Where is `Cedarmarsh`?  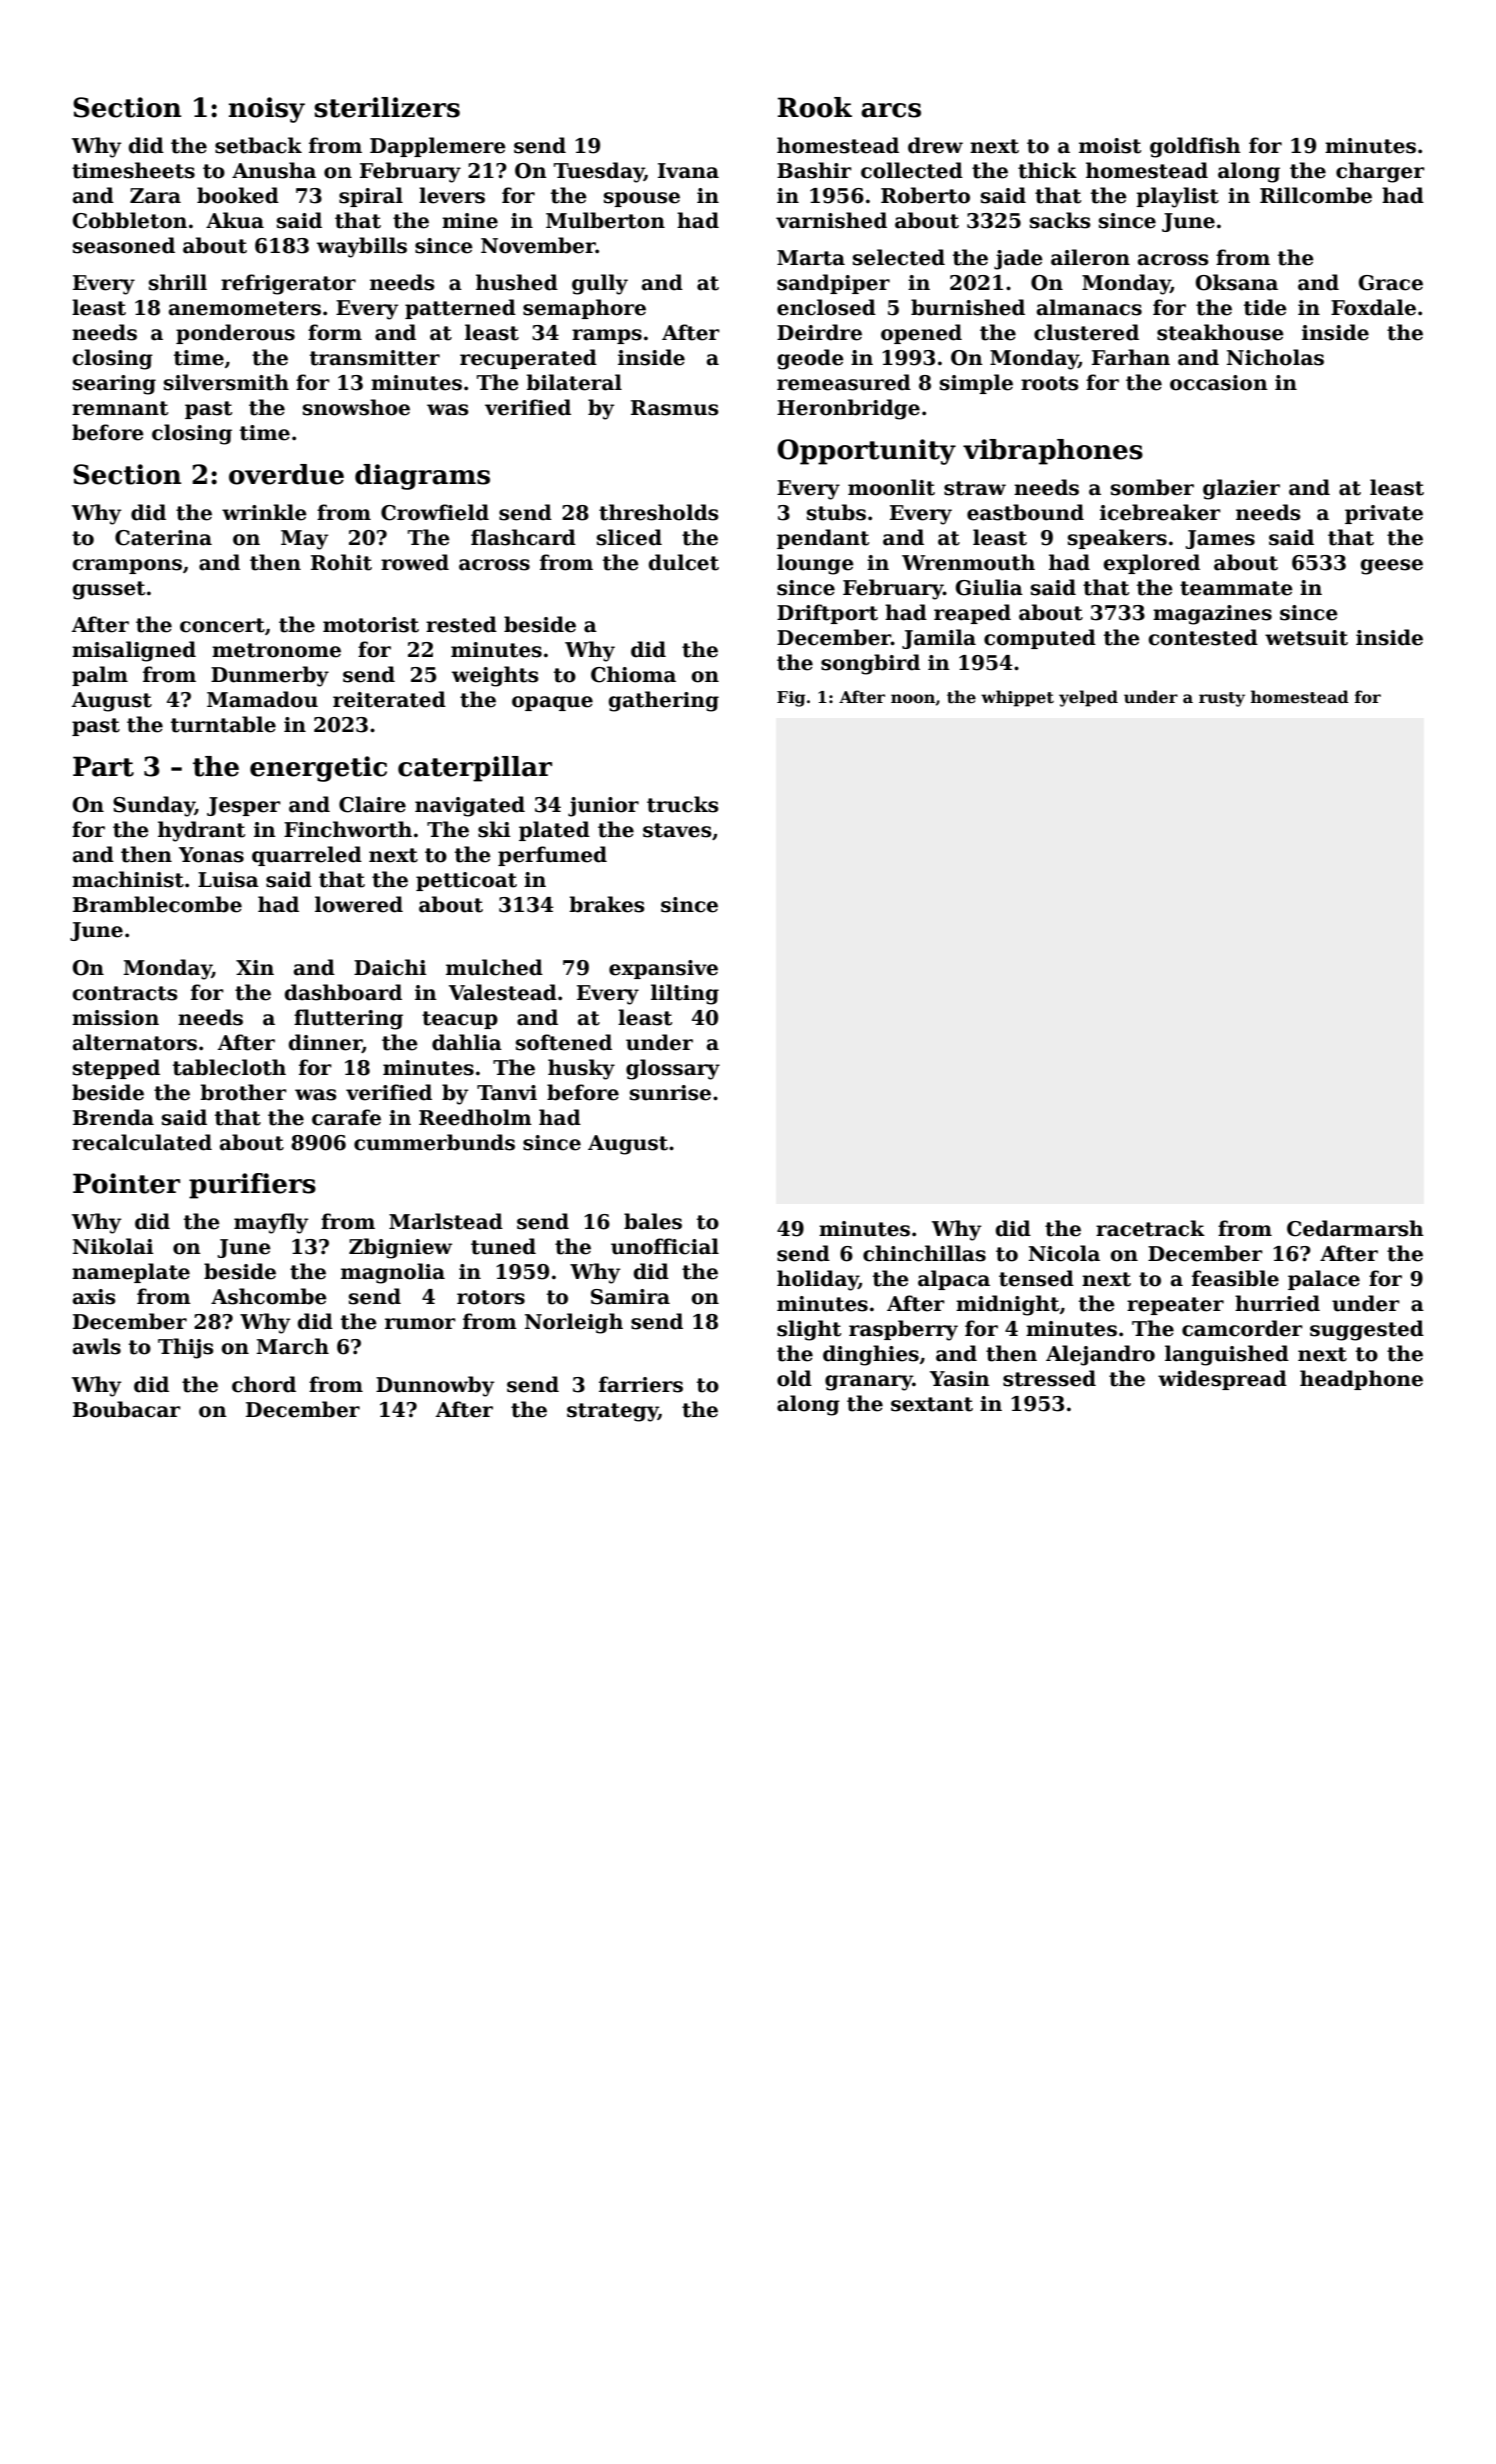 Cedarmarsh is located at coordinates (1355, 1228).
